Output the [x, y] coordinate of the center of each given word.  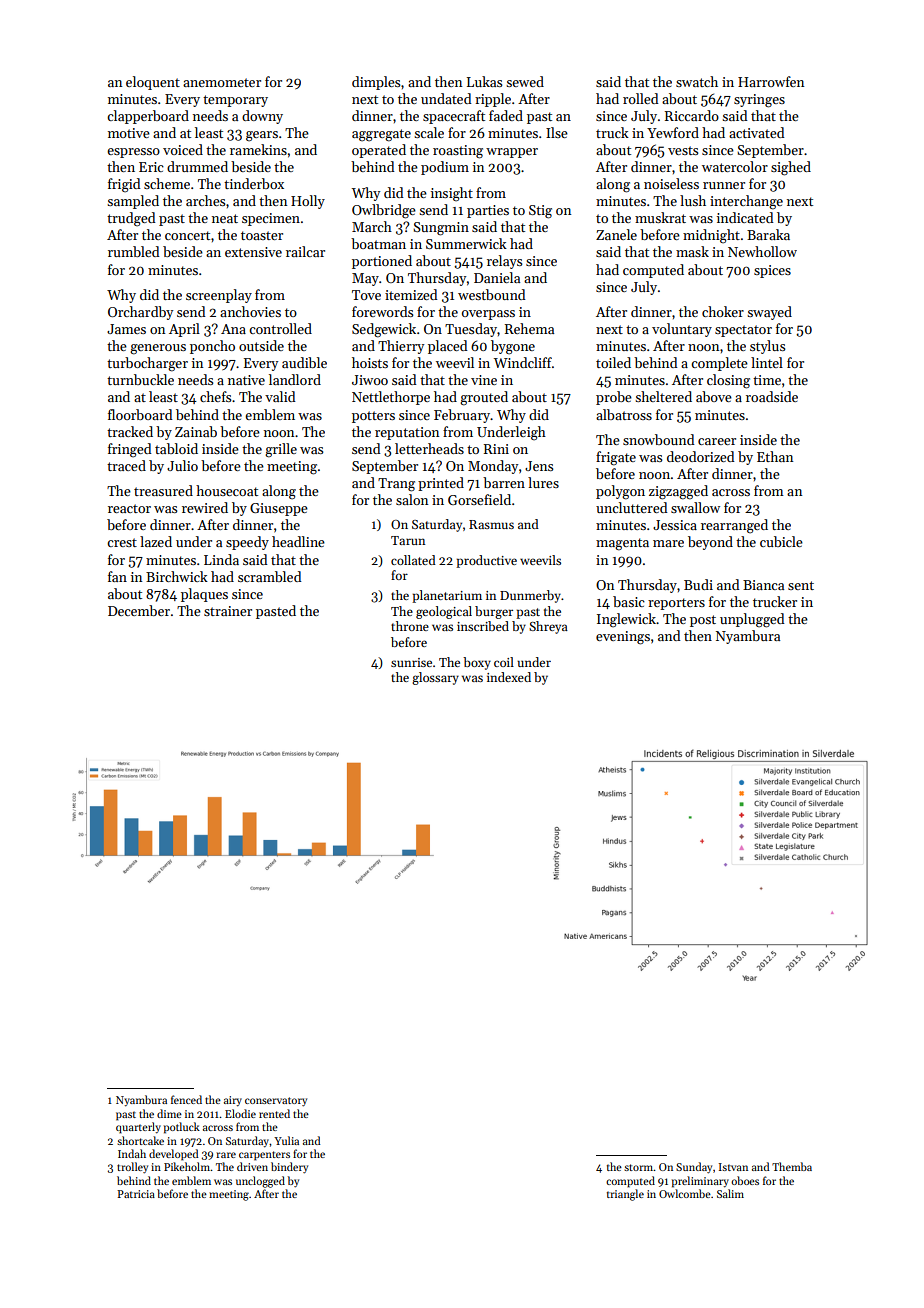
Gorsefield [479, 499]
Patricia [136, 1194]
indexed [509, 677]
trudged [131, 219]
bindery [289, 1168]
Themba [792, 1166]
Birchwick [177, 576]
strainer [228, 611]
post [703, 621]
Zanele [616, 234]
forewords [382, 311]
